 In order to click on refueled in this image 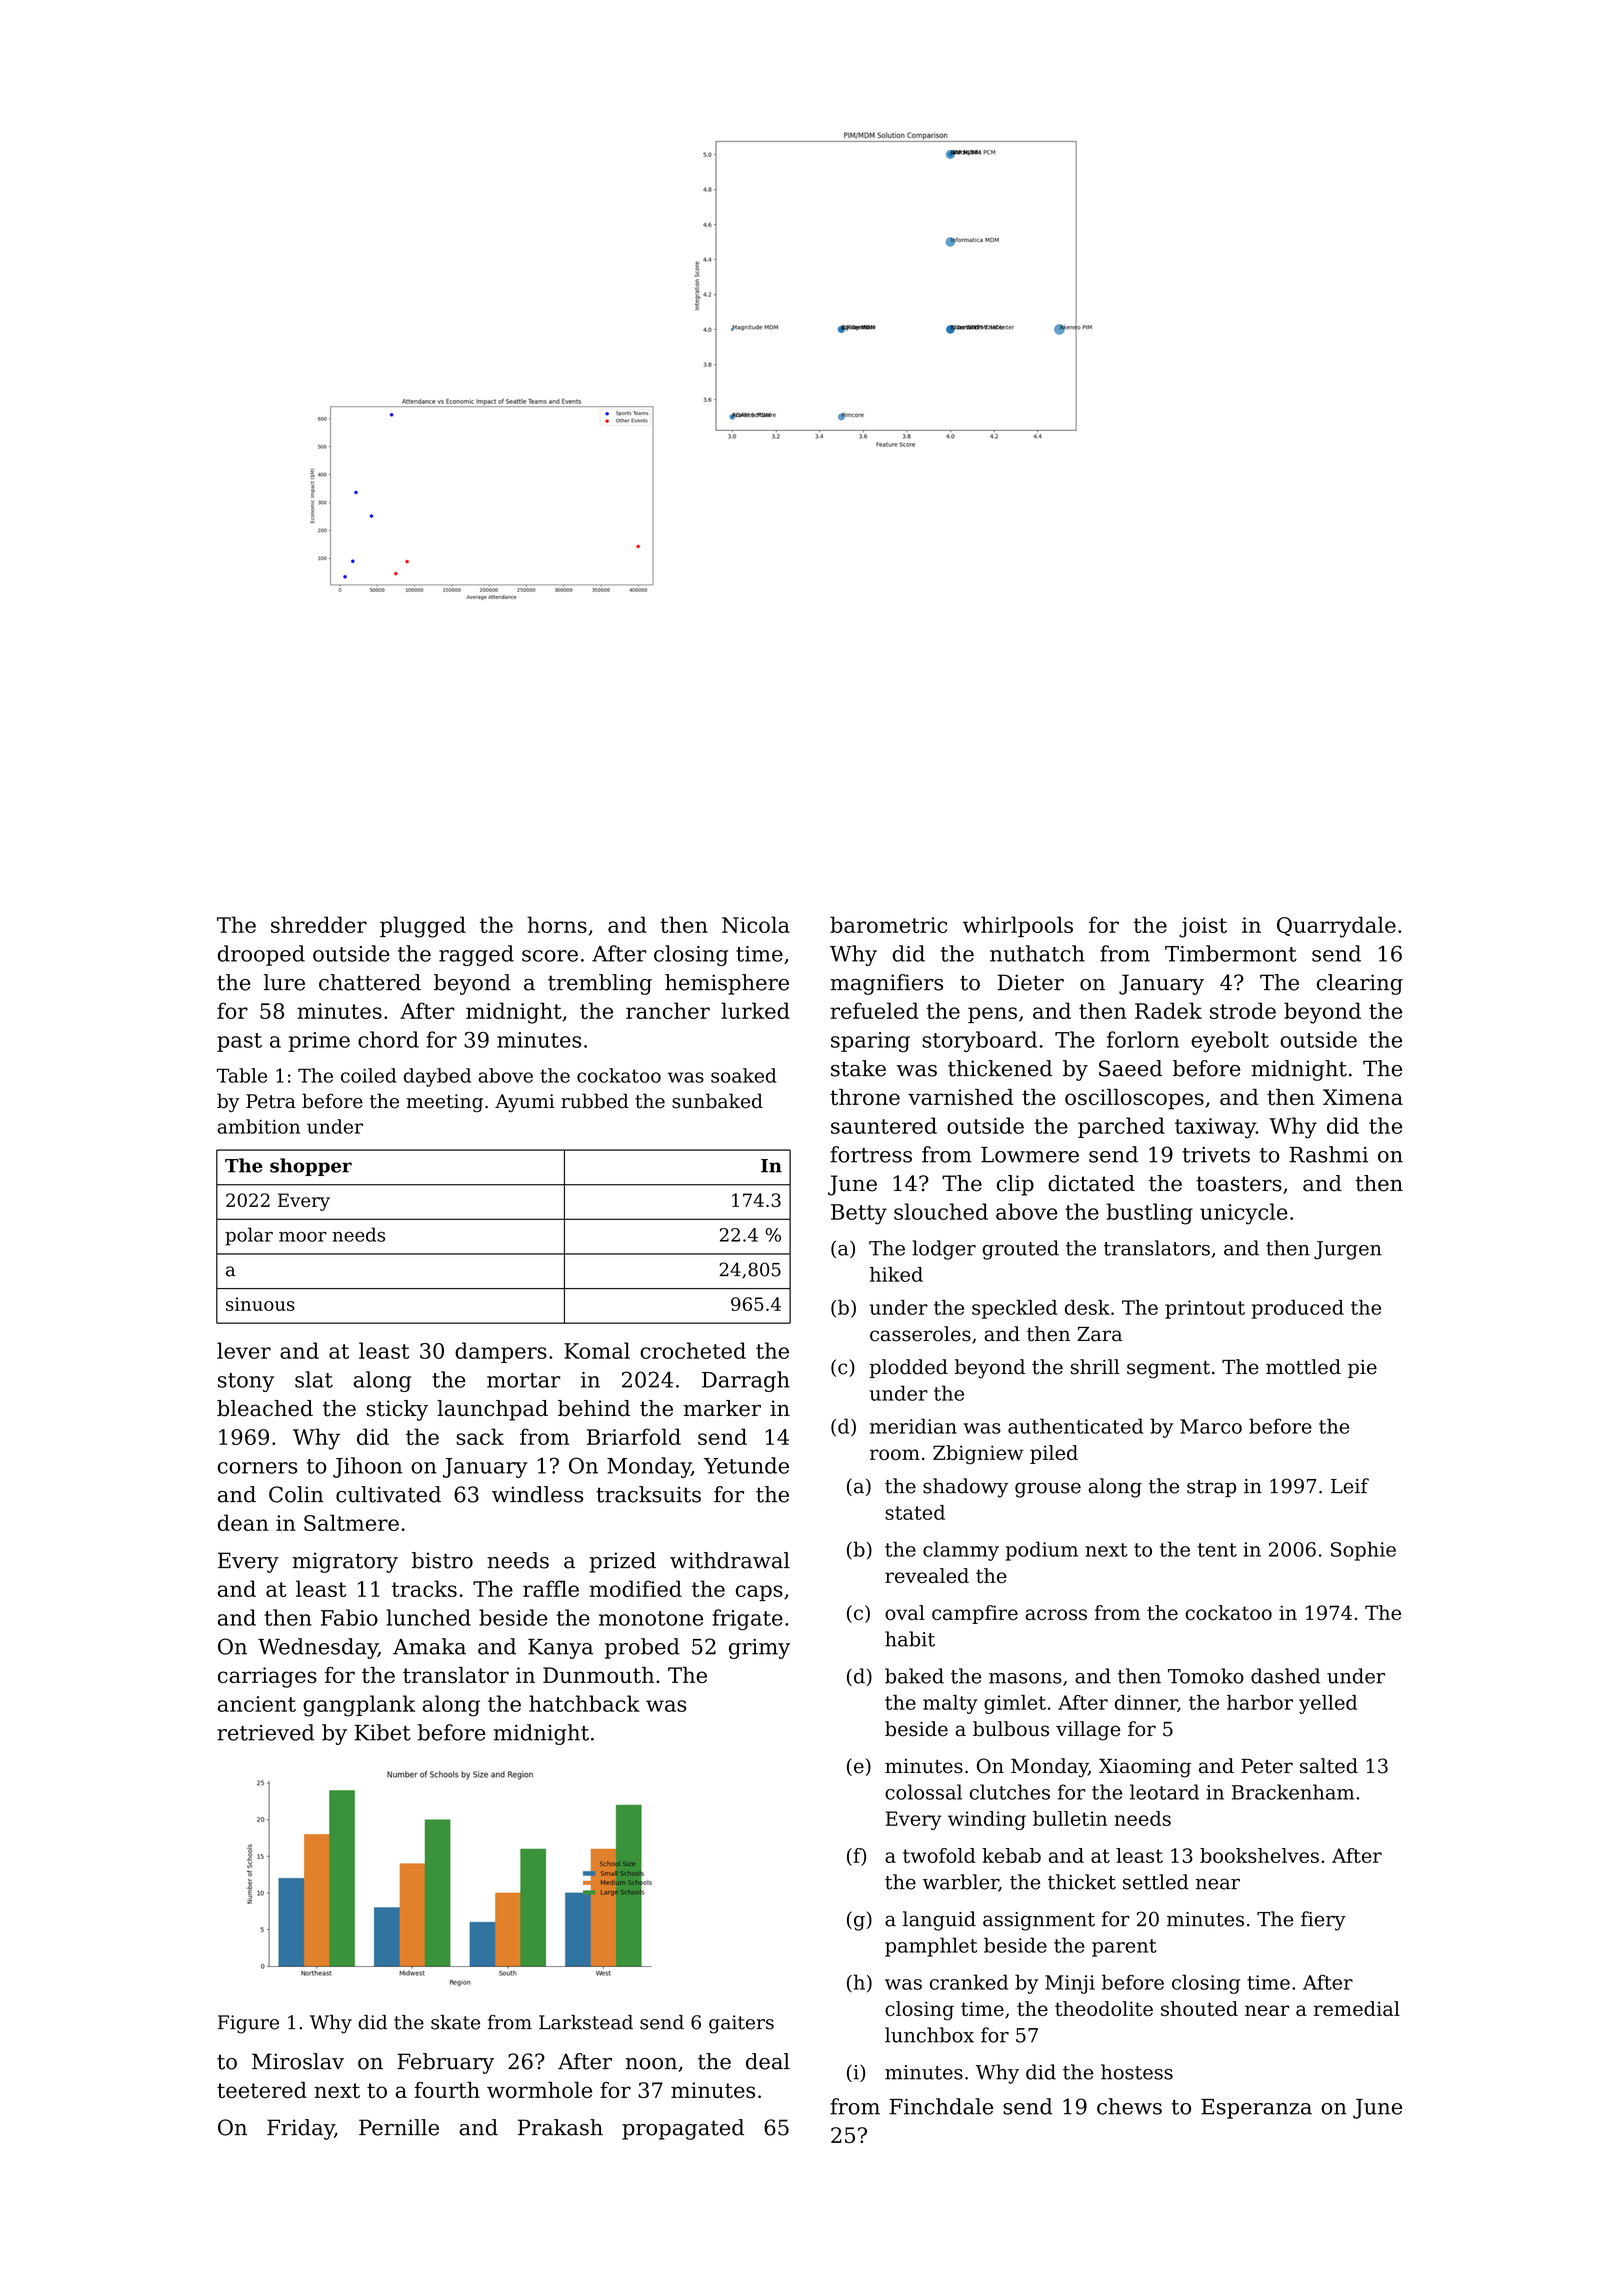, I will do `click(874, 1010)`.
